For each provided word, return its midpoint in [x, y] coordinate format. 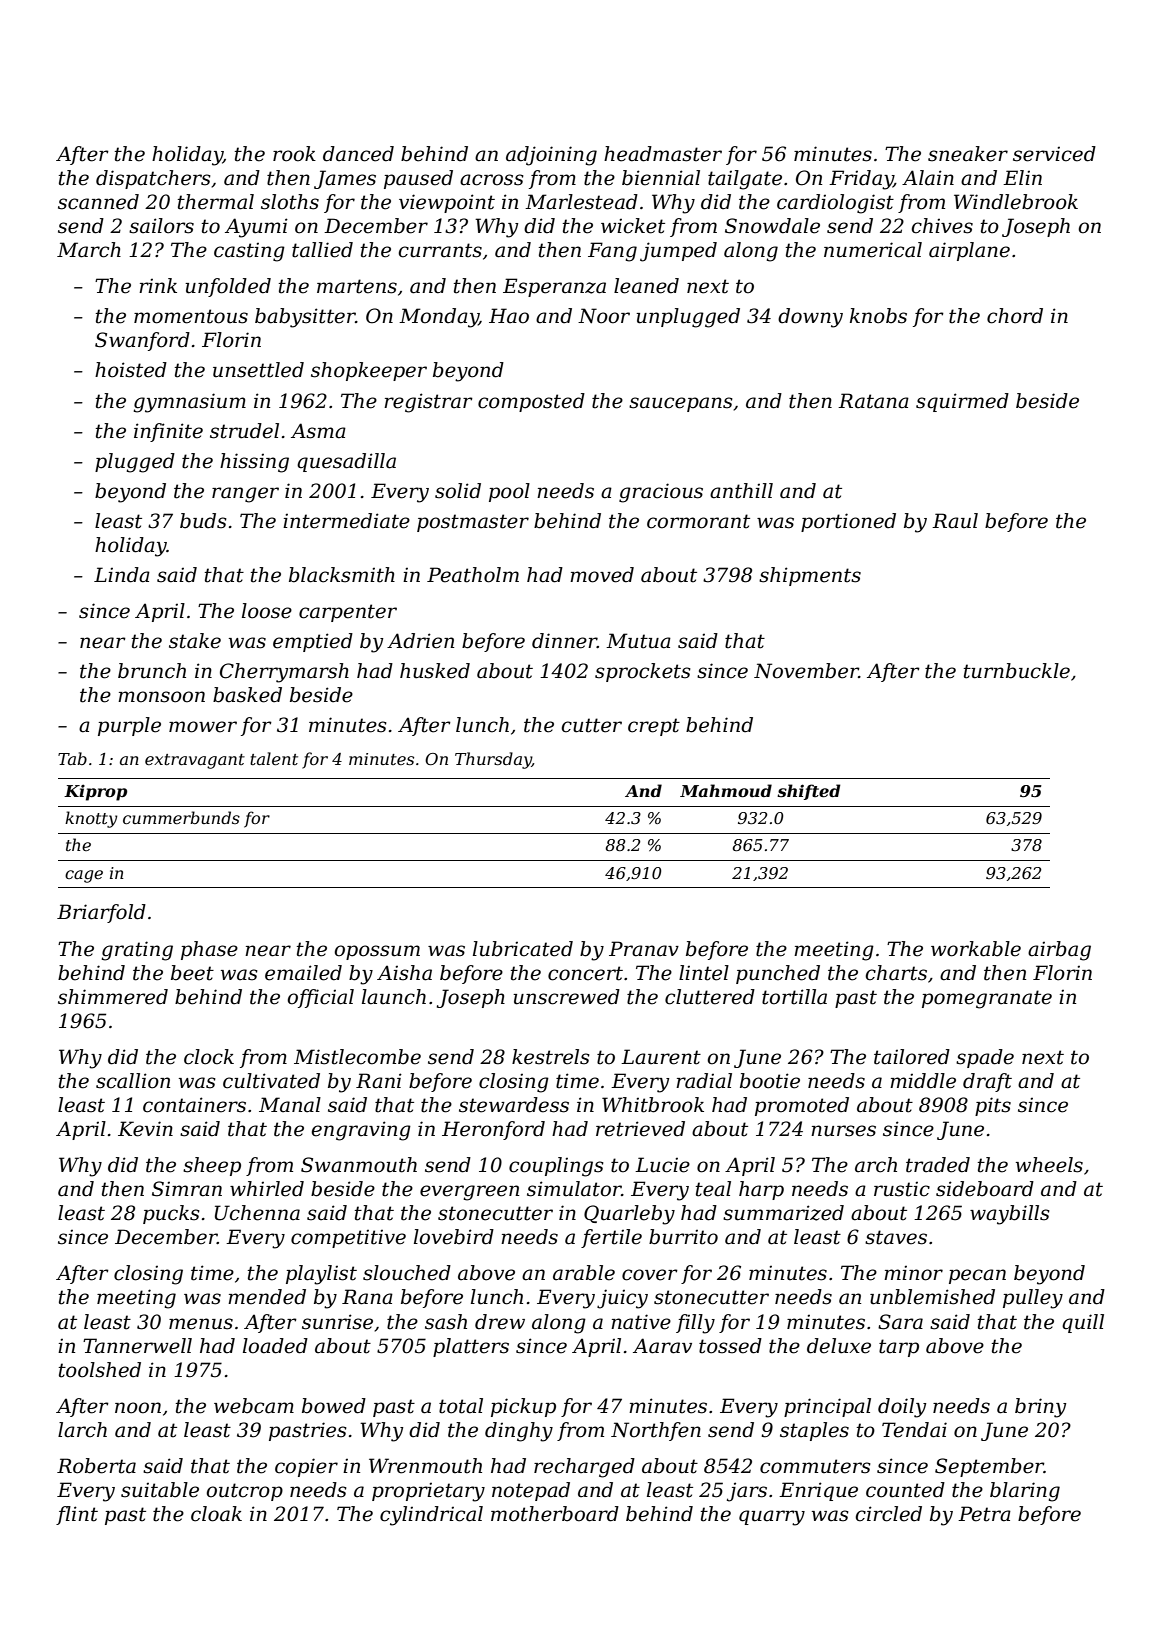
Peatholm [473, 575]
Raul [955, 521]
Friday [861, 180]
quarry [772, 1518]
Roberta [96, 1466]
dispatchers [153, 179]
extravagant [195, 761]
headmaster [663, 154]
